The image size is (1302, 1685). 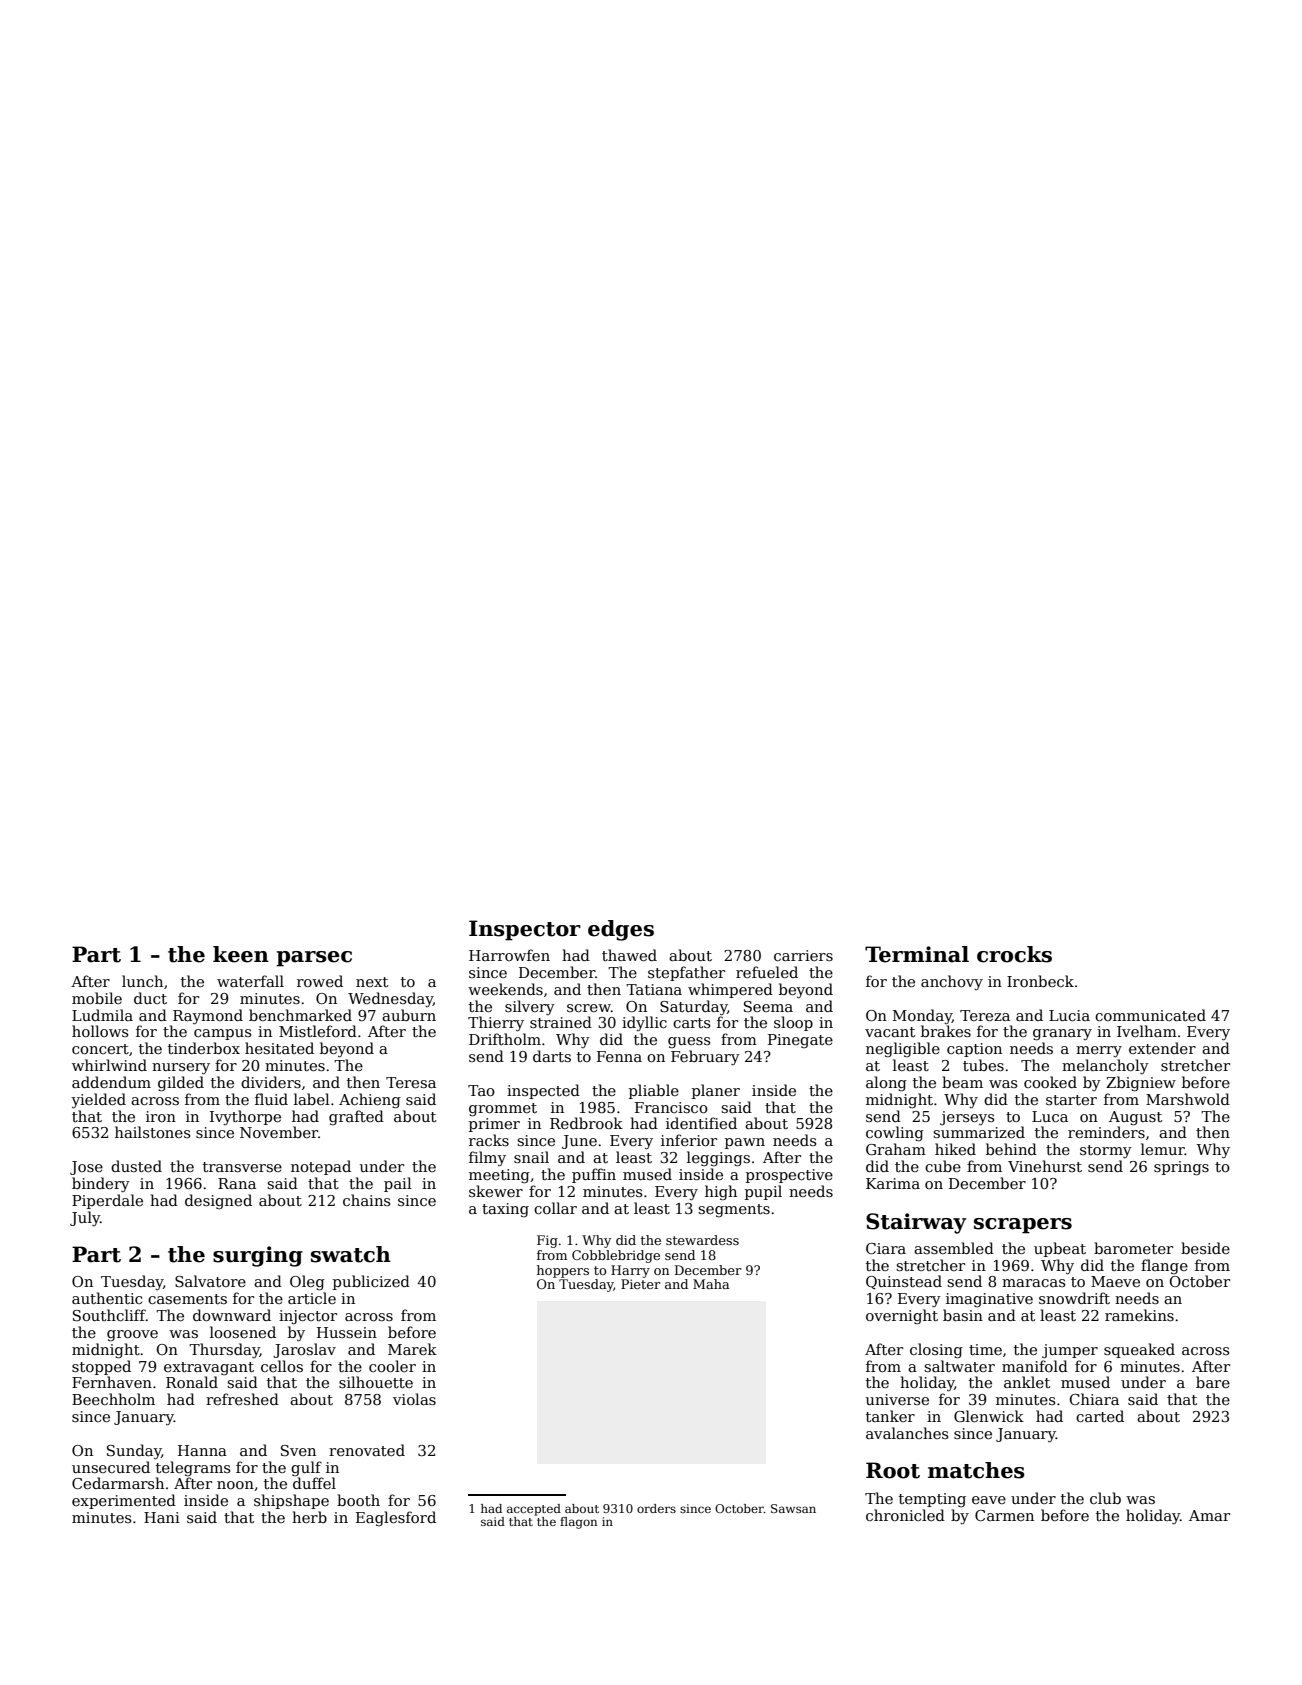 What do you see at coordinates (314, 959) in the image?
I see `parsec` at bounding box center [314, 959].
